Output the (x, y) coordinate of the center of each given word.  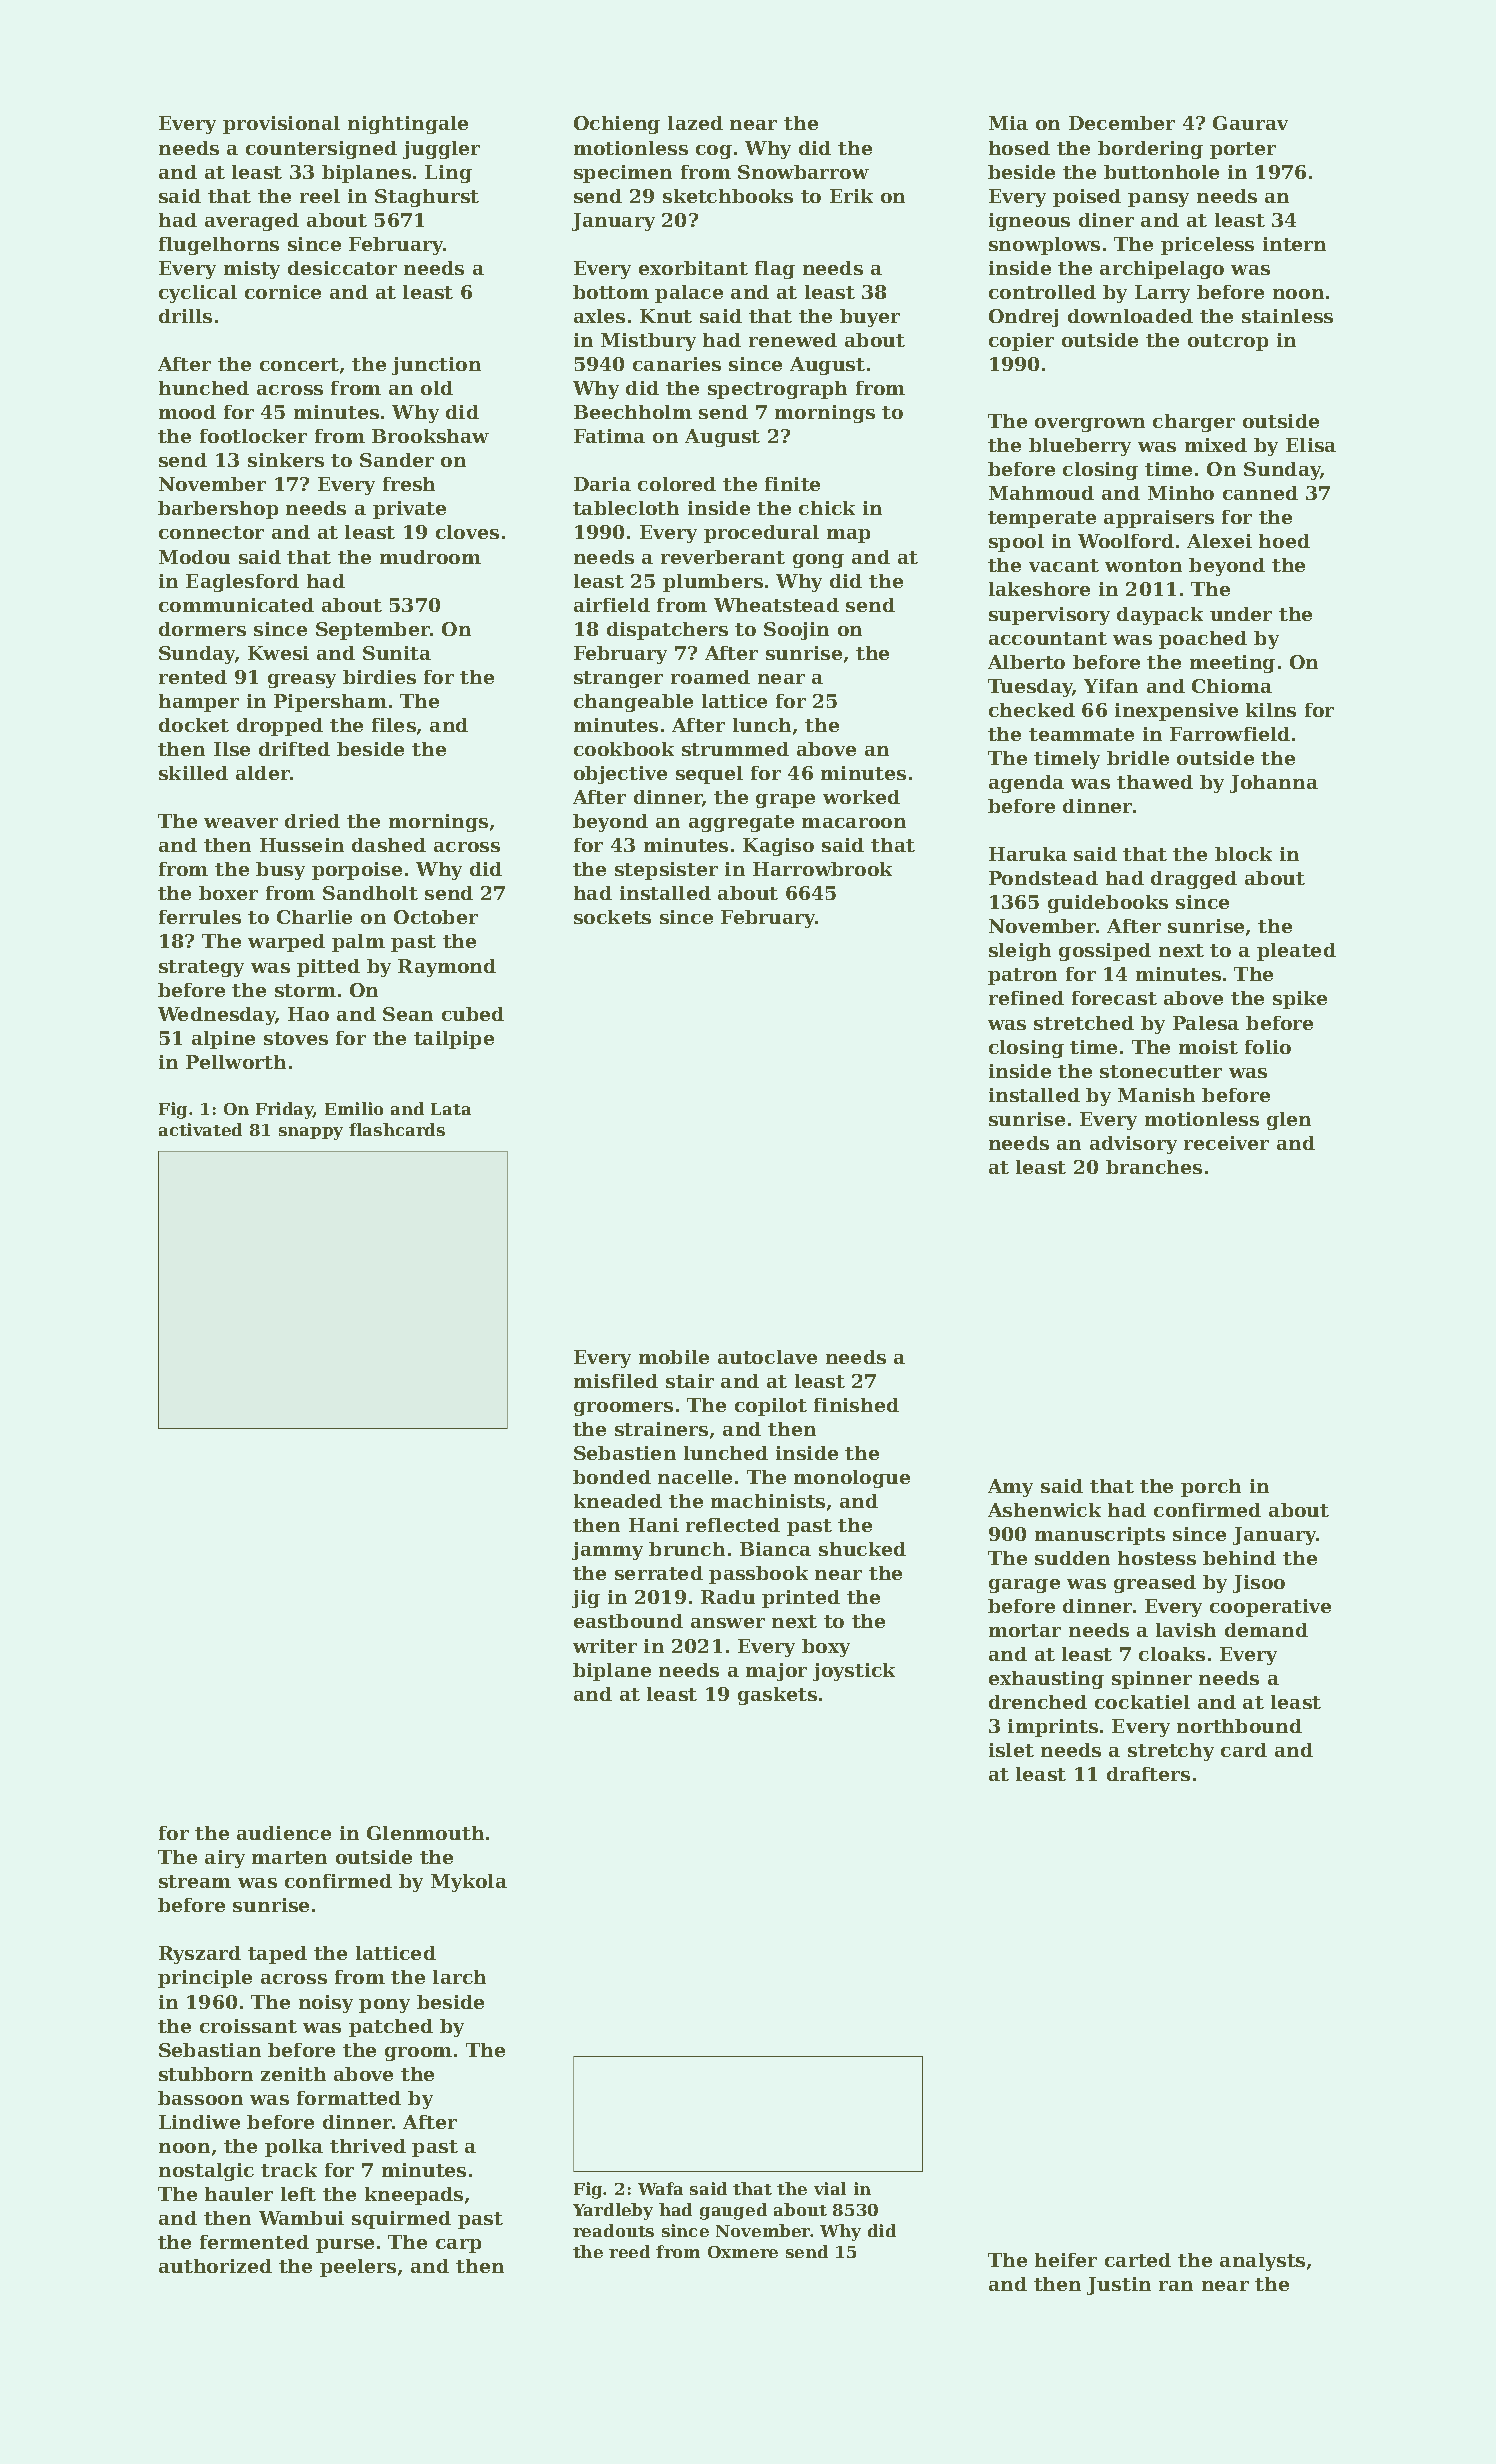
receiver (1226, 1143)
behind (1239, 1558)
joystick (854, 1672)
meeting (1232, 664)
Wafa (660, 2188)
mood (187, 412)
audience (284, 1833)
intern (1294, 244)
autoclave (767, 1357)
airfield (612, 605)
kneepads (414, 2196)
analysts (1262, 2262)
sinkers (286, 460)
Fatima (609, 436)
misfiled (616, 1381)
